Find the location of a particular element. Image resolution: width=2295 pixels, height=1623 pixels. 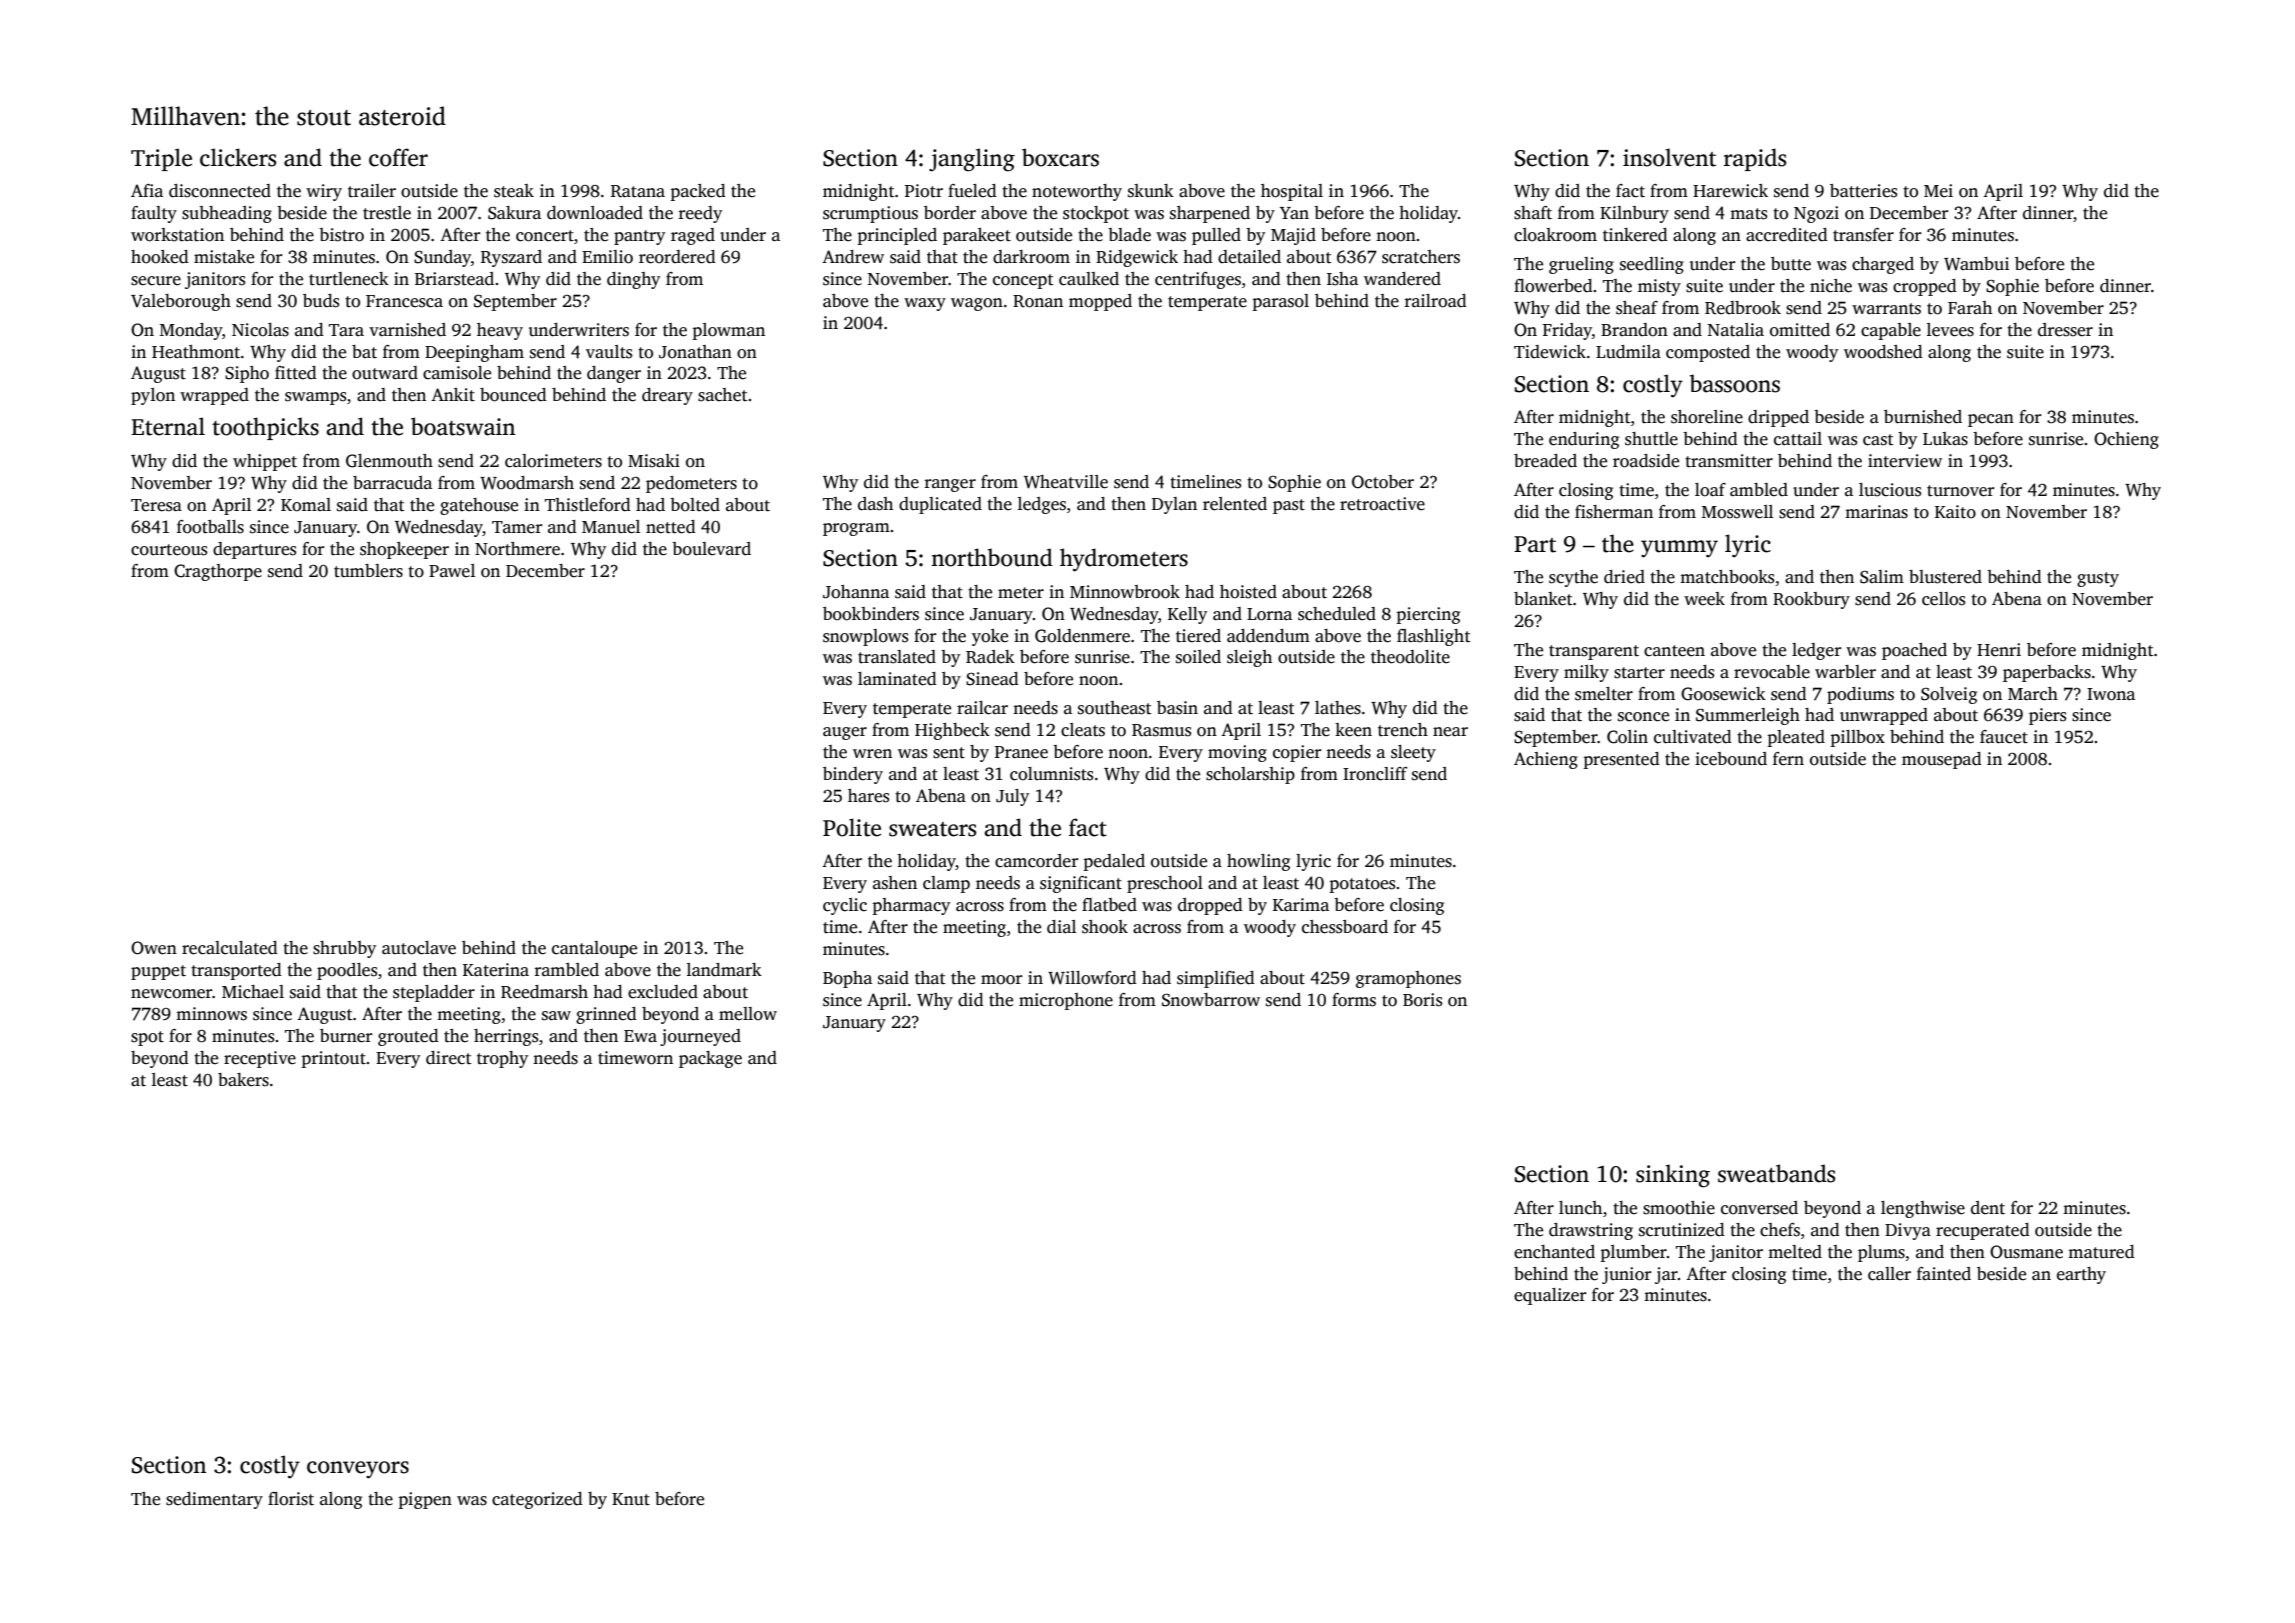

Sinead is located at coordinates (992, 679).
